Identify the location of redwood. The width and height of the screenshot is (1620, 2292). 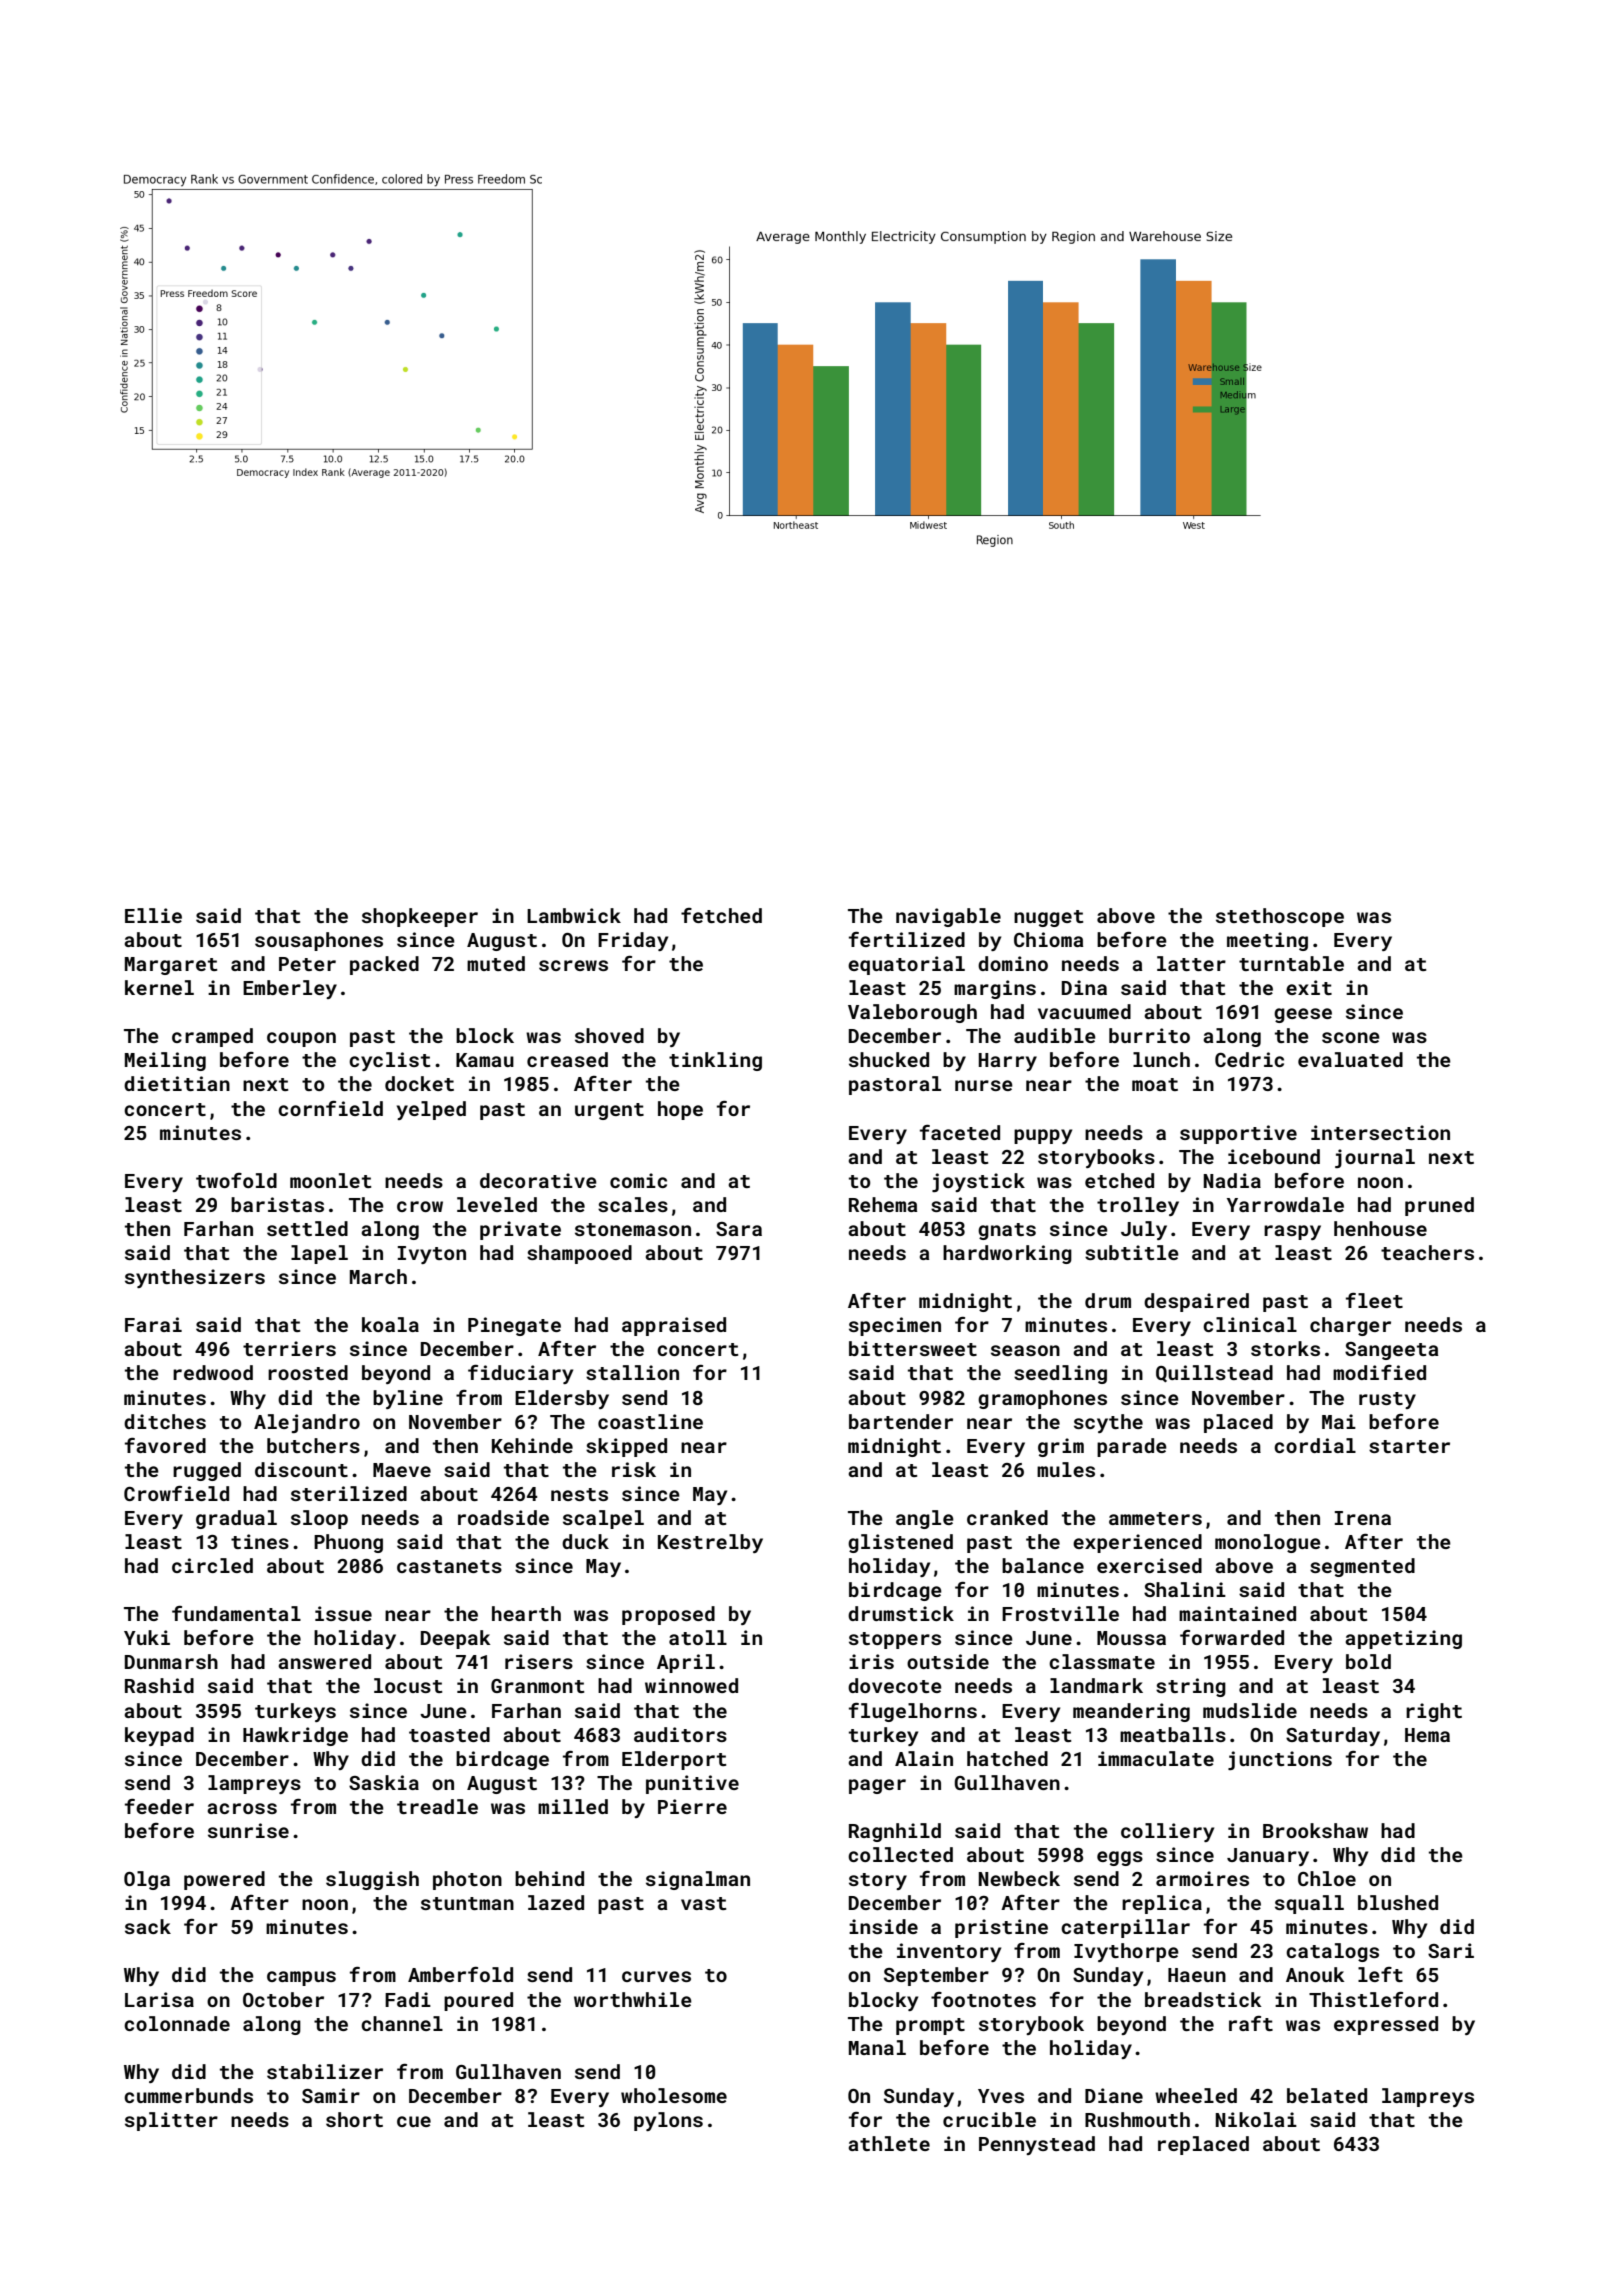
(213, 1372).
